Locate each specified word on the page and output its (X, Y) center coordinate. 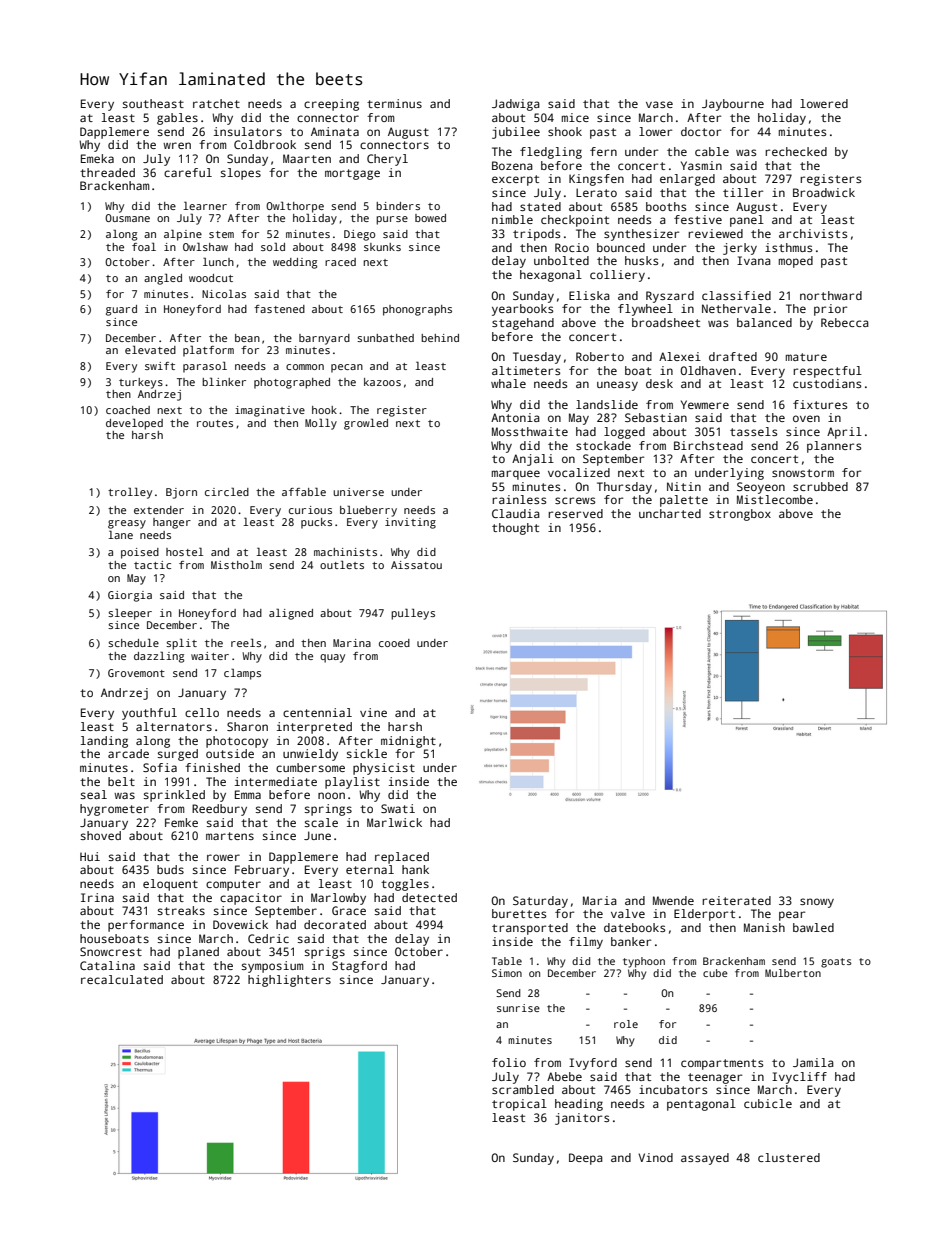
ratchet (216, 103)
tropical (519, 1105)
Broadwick (824, 192)
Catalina (107, 965)
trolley (130, 493)
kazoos (382, 382)
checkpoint (575, 221)
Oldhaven (708, 370)
